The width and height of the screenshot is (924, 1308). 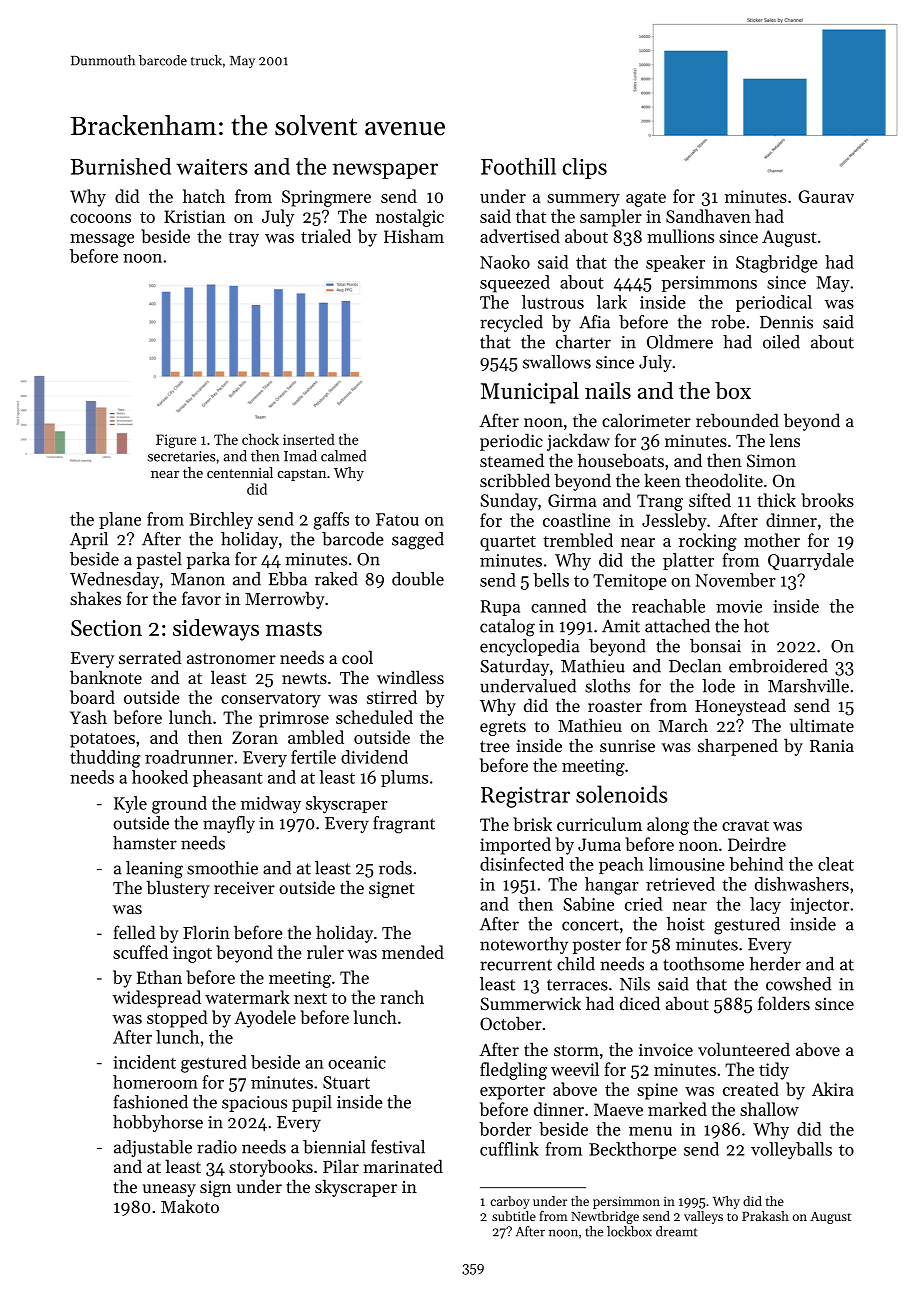 What do you see at coordinates (680, 236) in the screenshot?
I see `mullions` at bounding box center [680, 236].
